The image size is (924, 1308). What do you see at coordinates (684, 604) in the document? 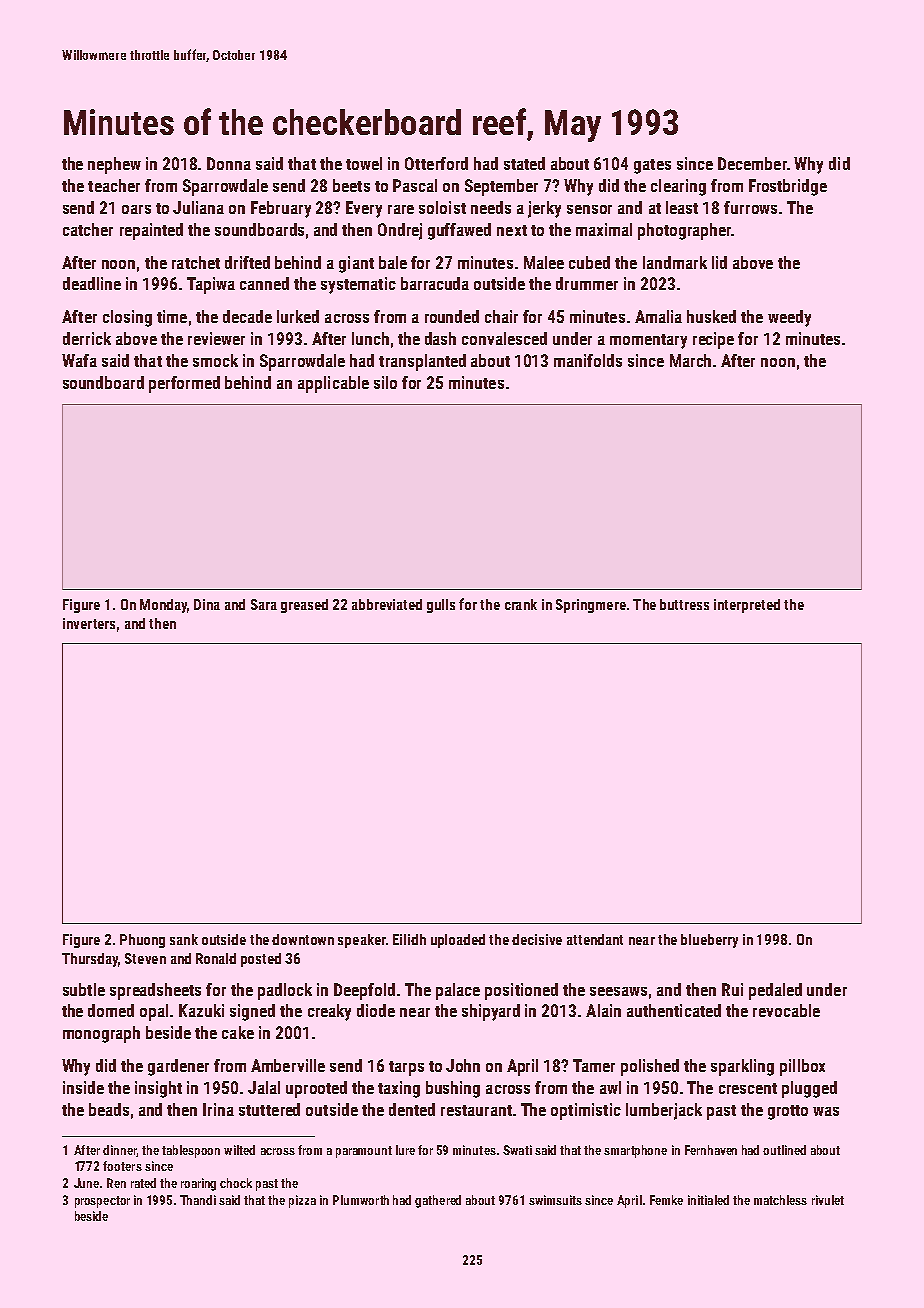
I see `buttress` at bounding box center [684, 604].
